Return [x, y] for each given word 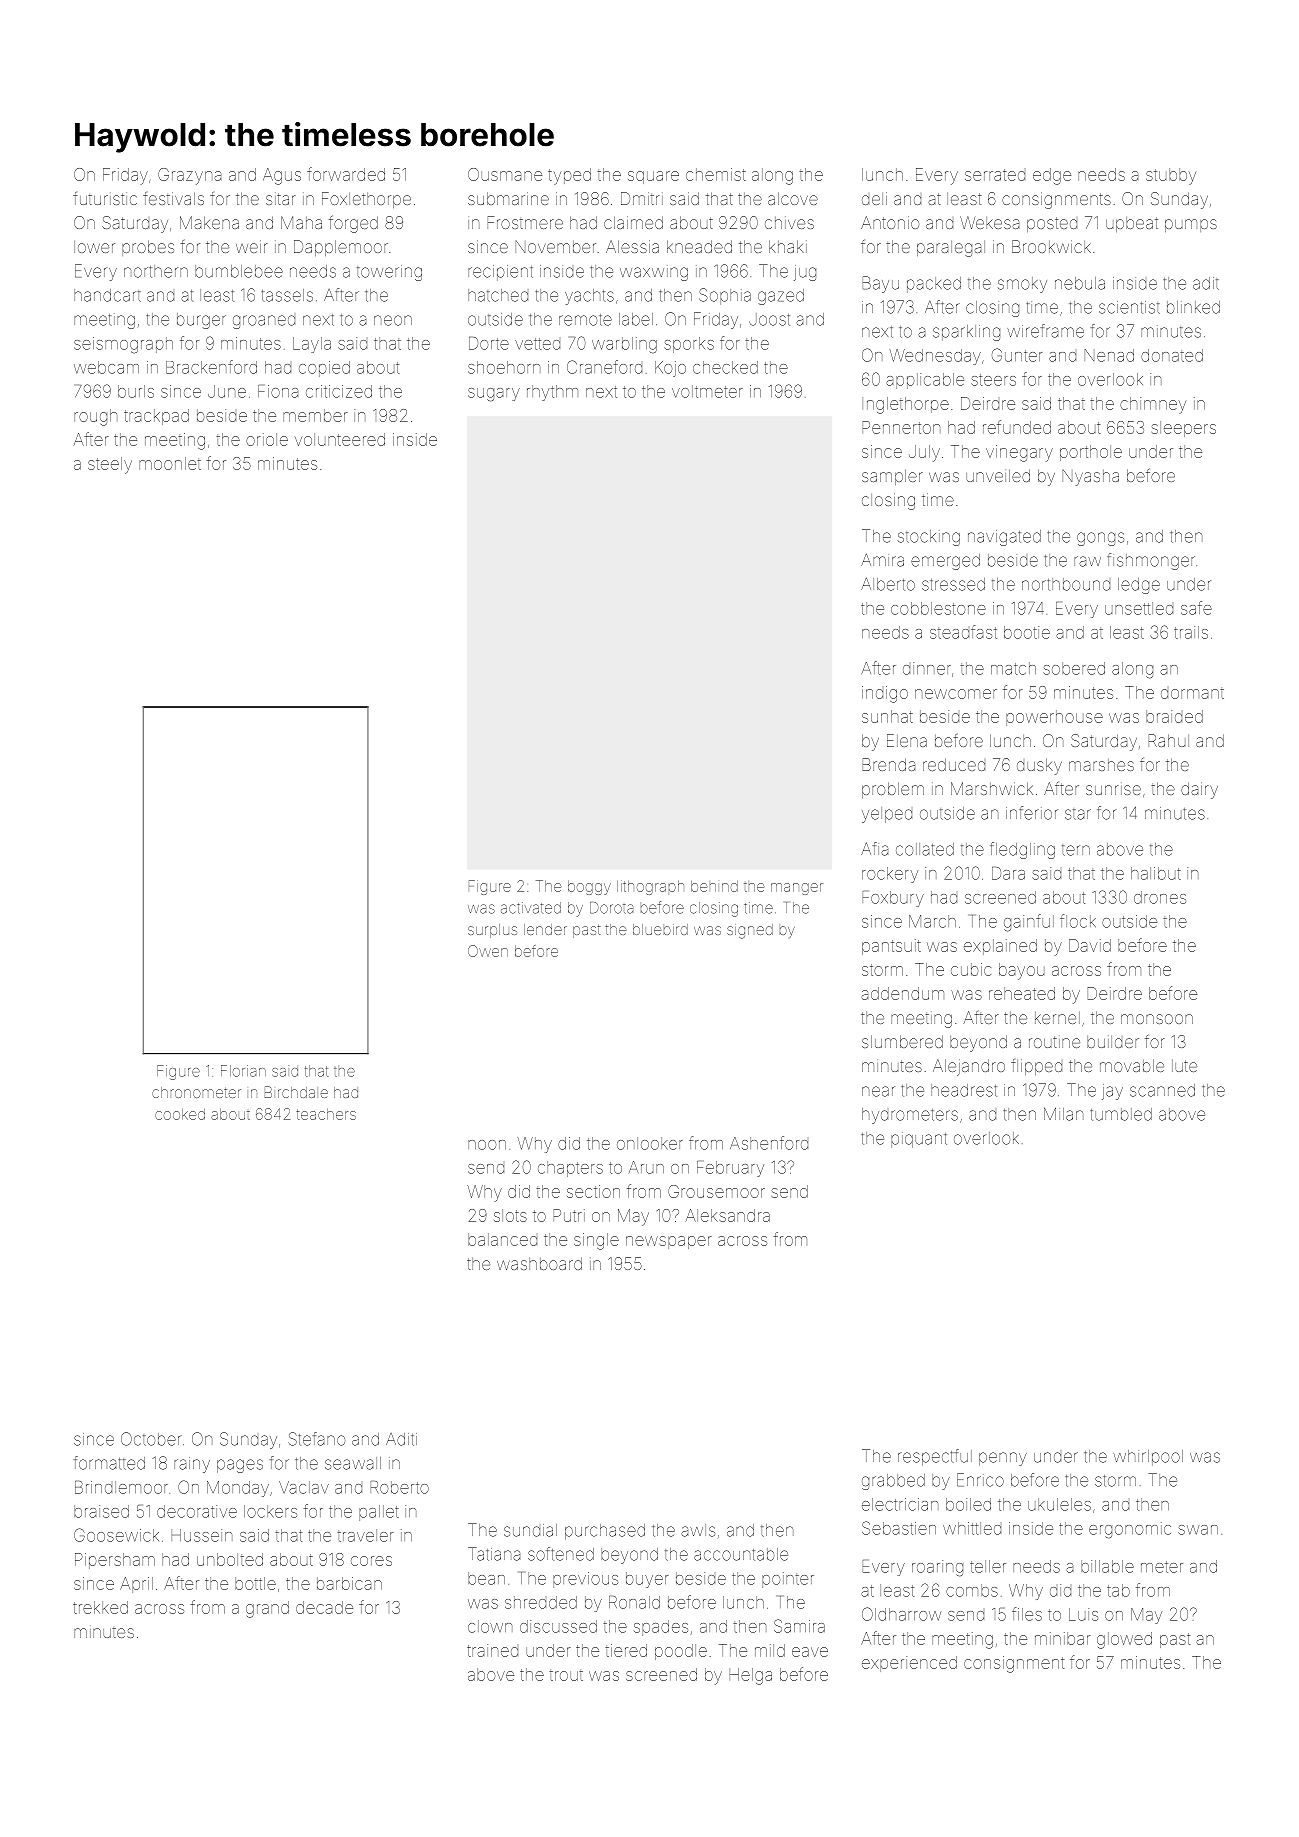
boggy [589, 888]
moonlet [170, 463]
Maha [301, 222]
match [1013, 668]
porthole [1091, 453]
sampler [892, 477]
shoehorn [504, 367]
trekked [100, 1607]
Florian [243, 1071]
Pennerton [901, 427]
